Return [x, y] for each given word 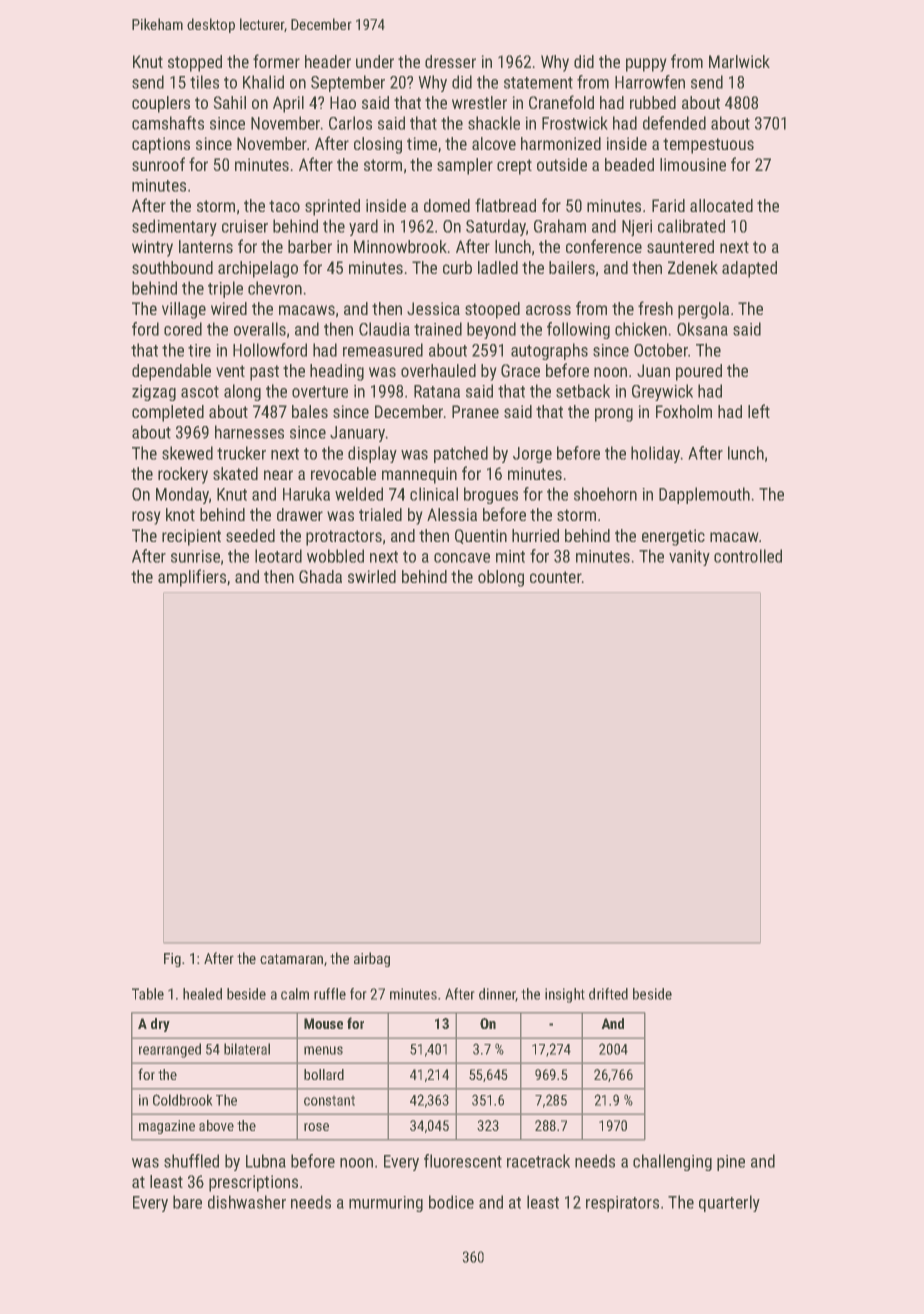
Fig [172, 960]
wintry [152, 248]
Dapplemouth [704, 495]
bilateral [247, 1049]
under [375, 61]
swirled [372, 576]
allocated [721, 205]
